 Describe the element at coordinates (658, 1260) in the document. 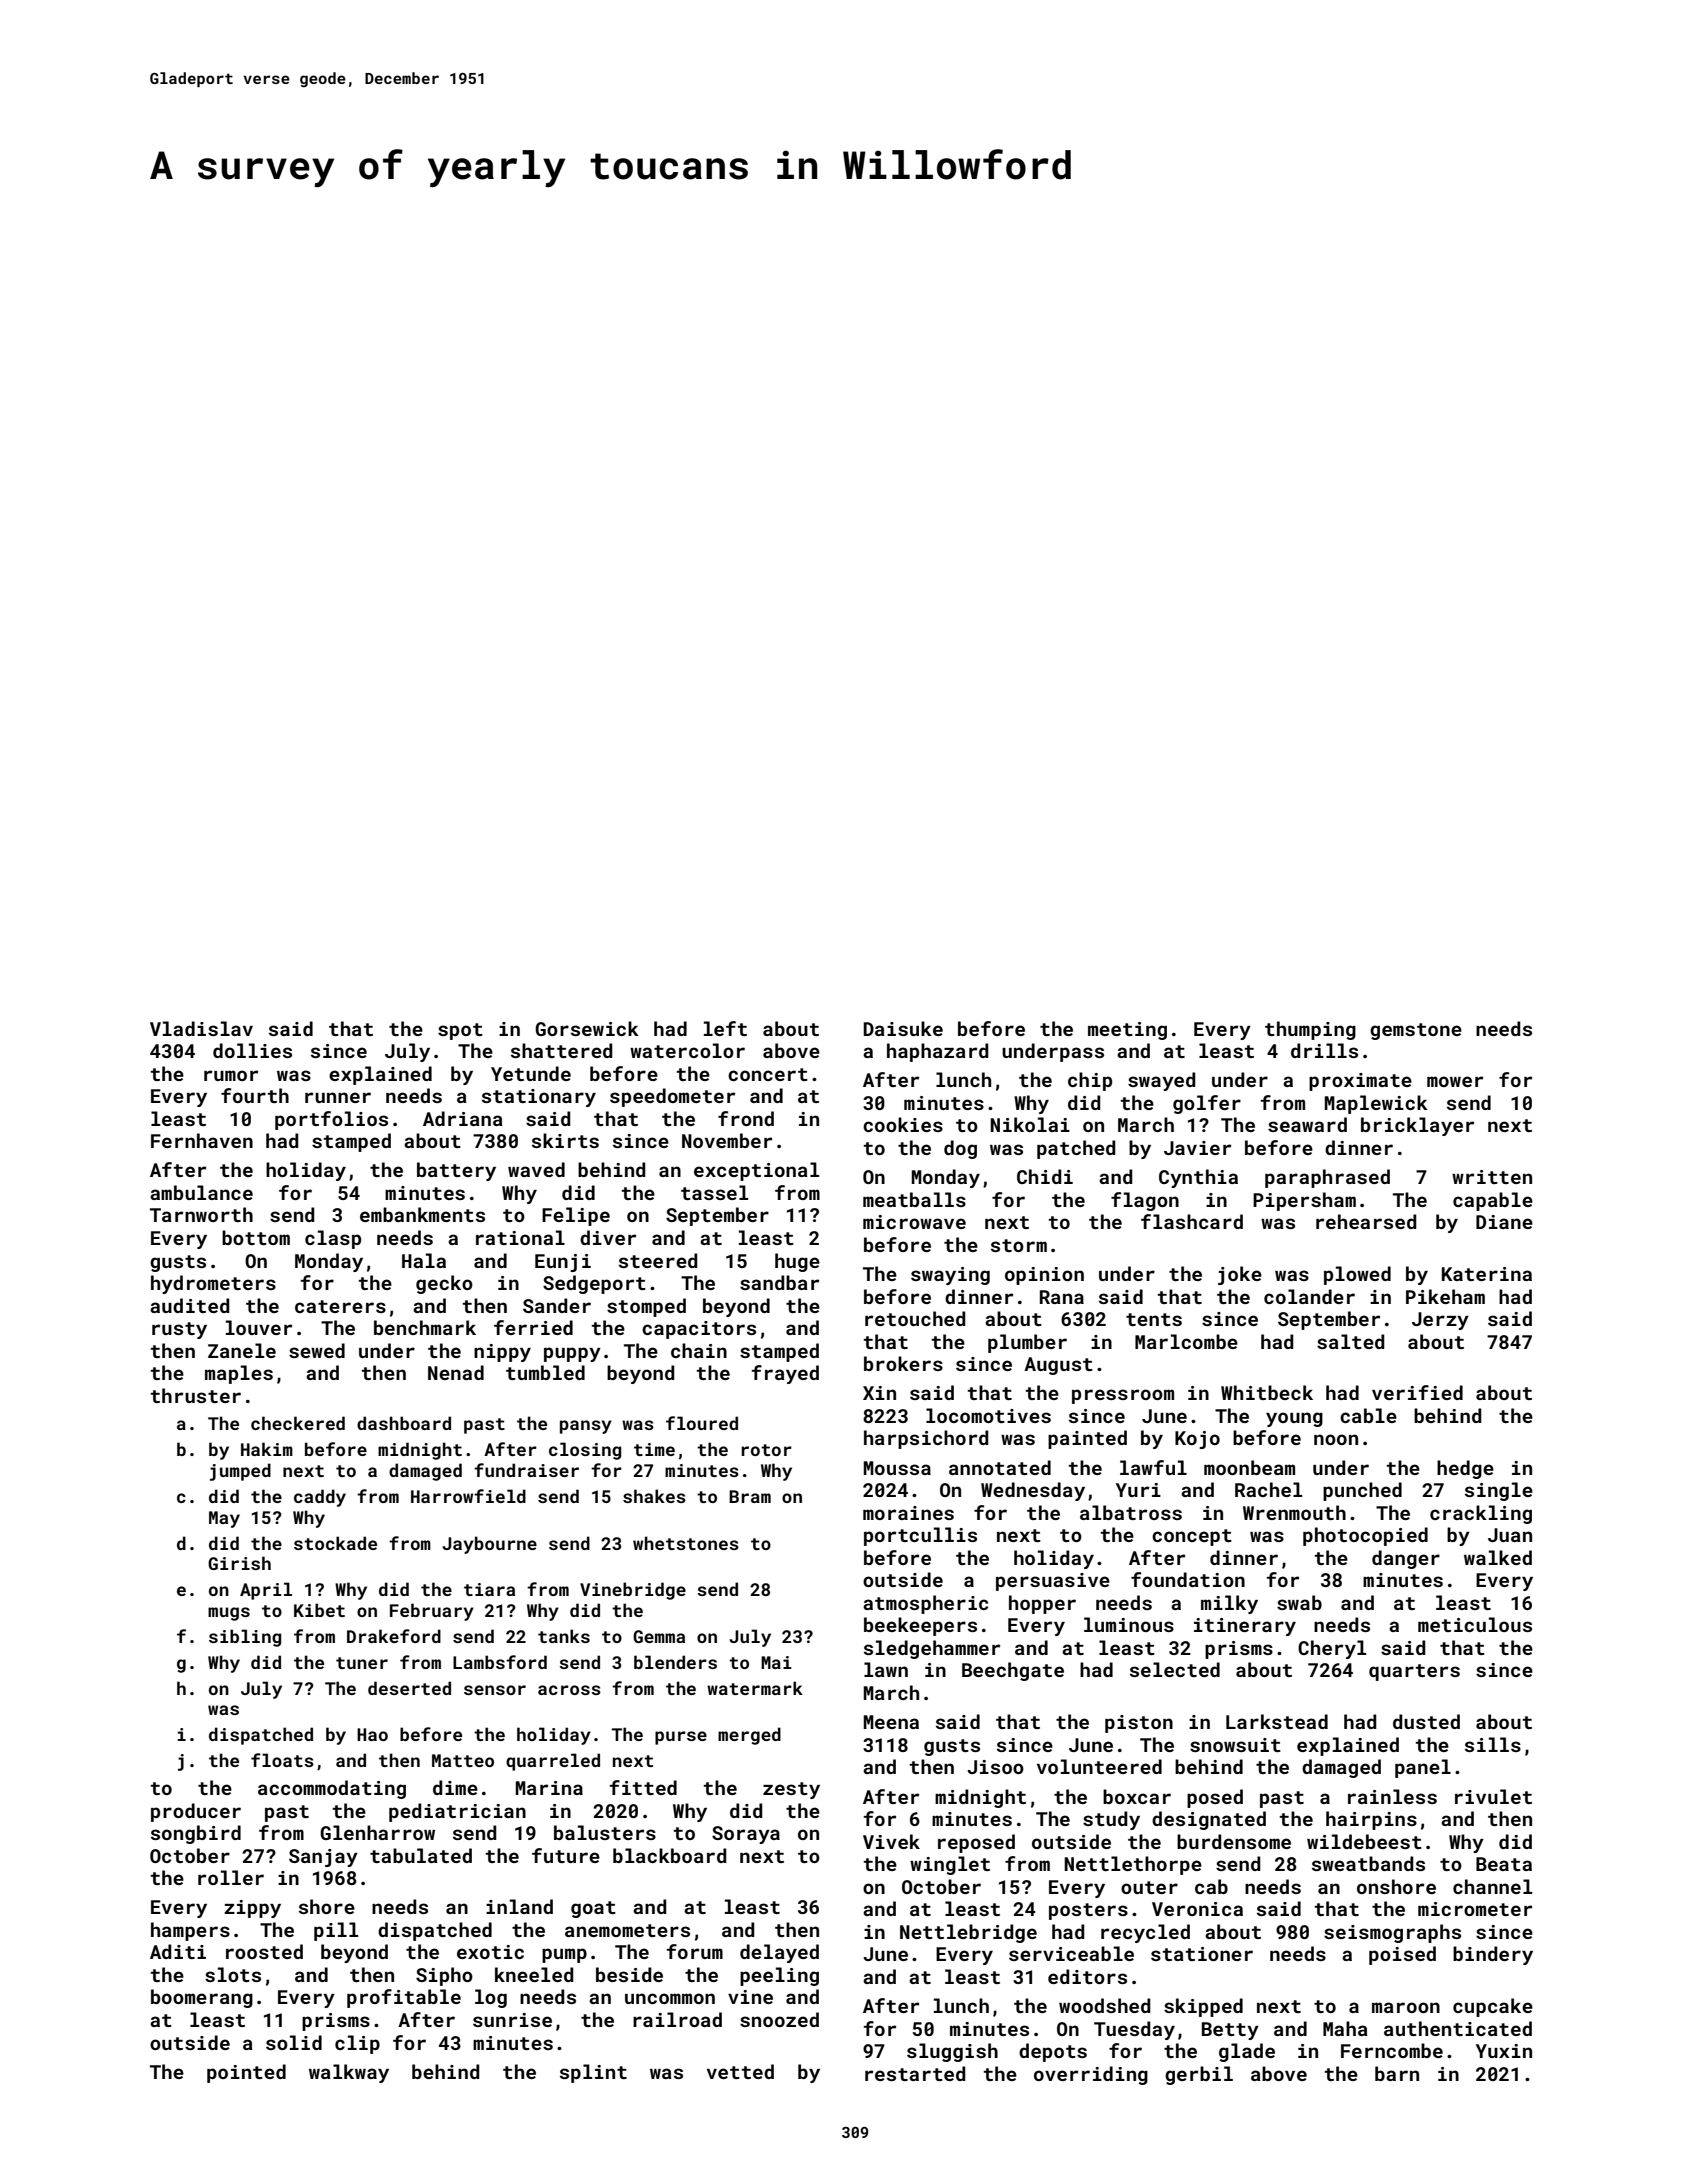

I see `steered` at that location.
